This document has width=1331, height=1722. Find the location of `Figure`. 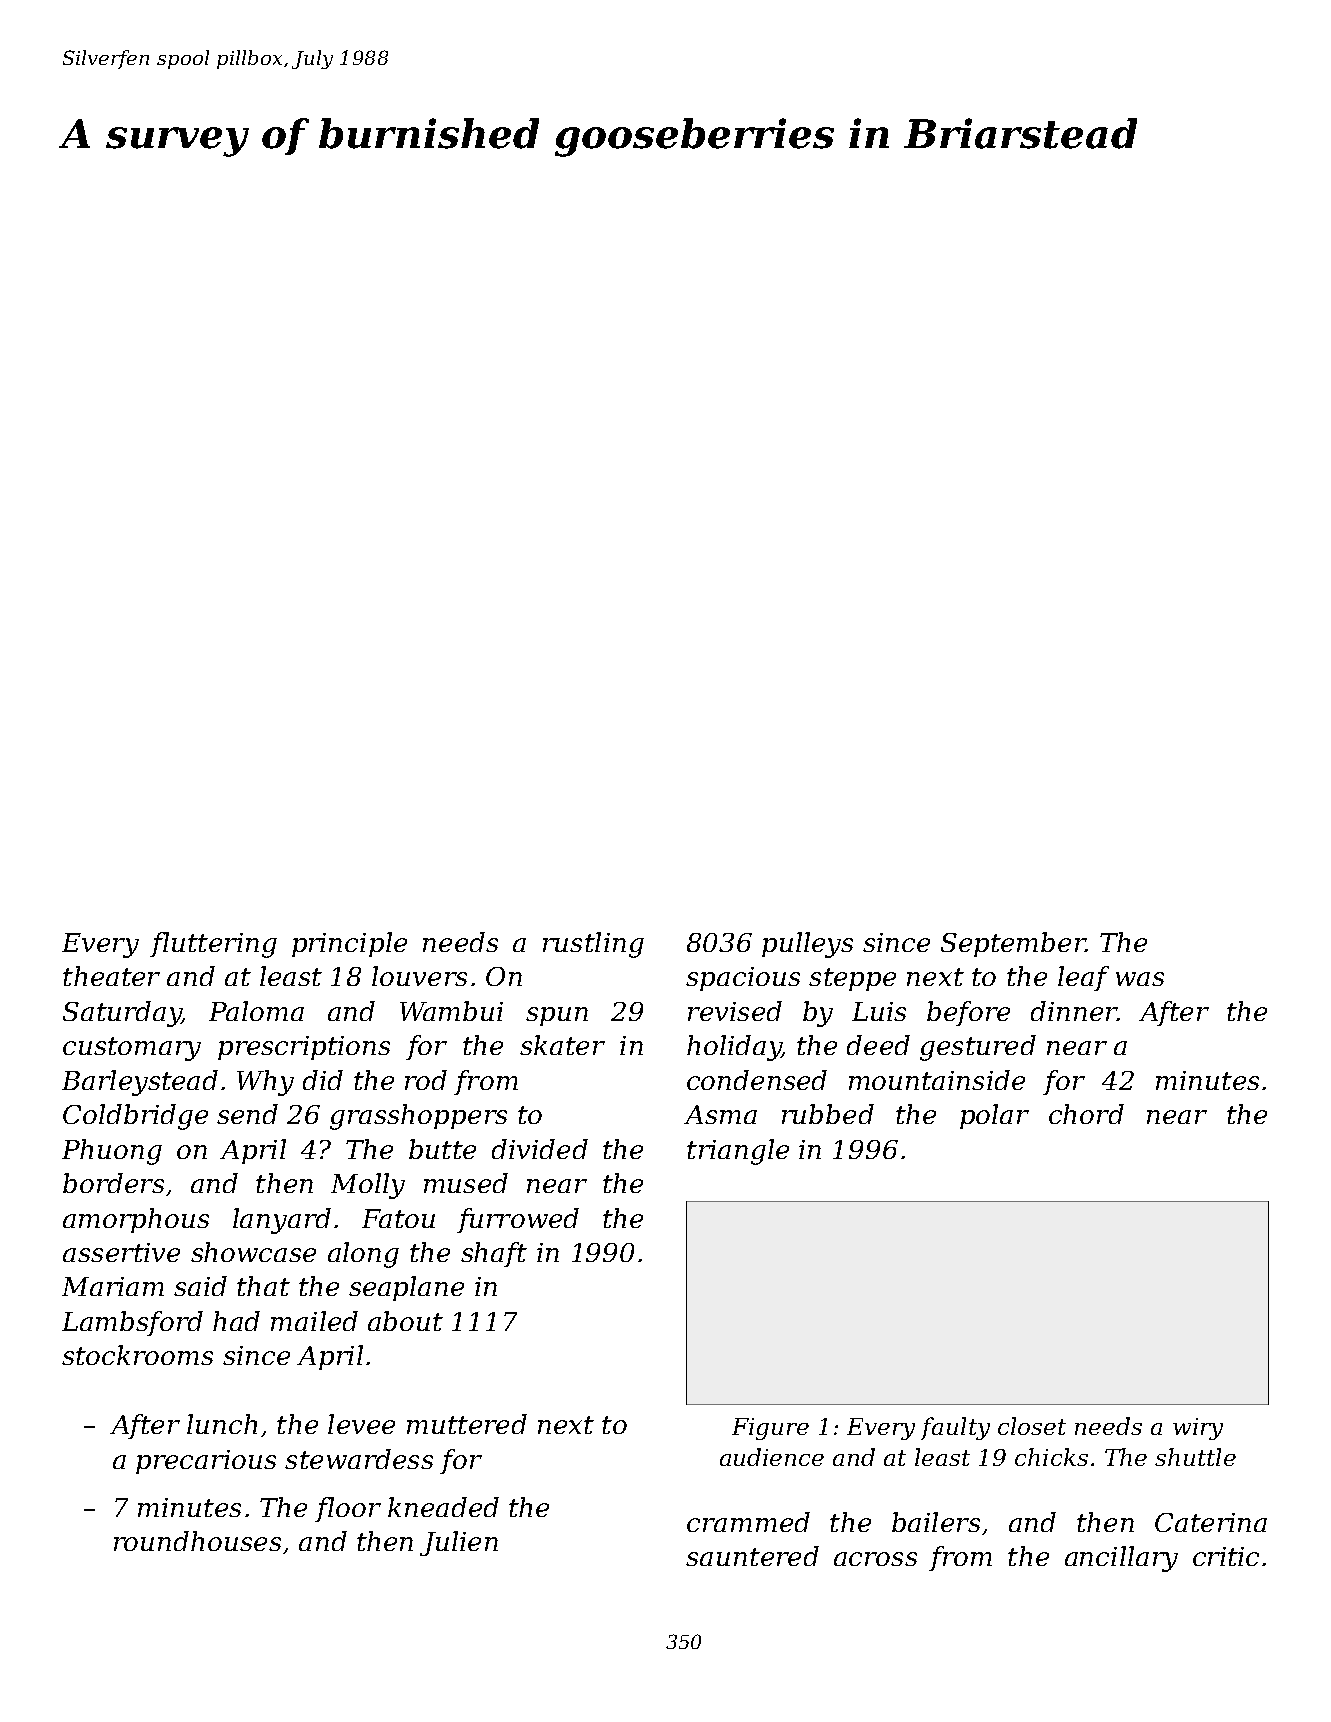

Figure is located at coordinates (770, 1429).
